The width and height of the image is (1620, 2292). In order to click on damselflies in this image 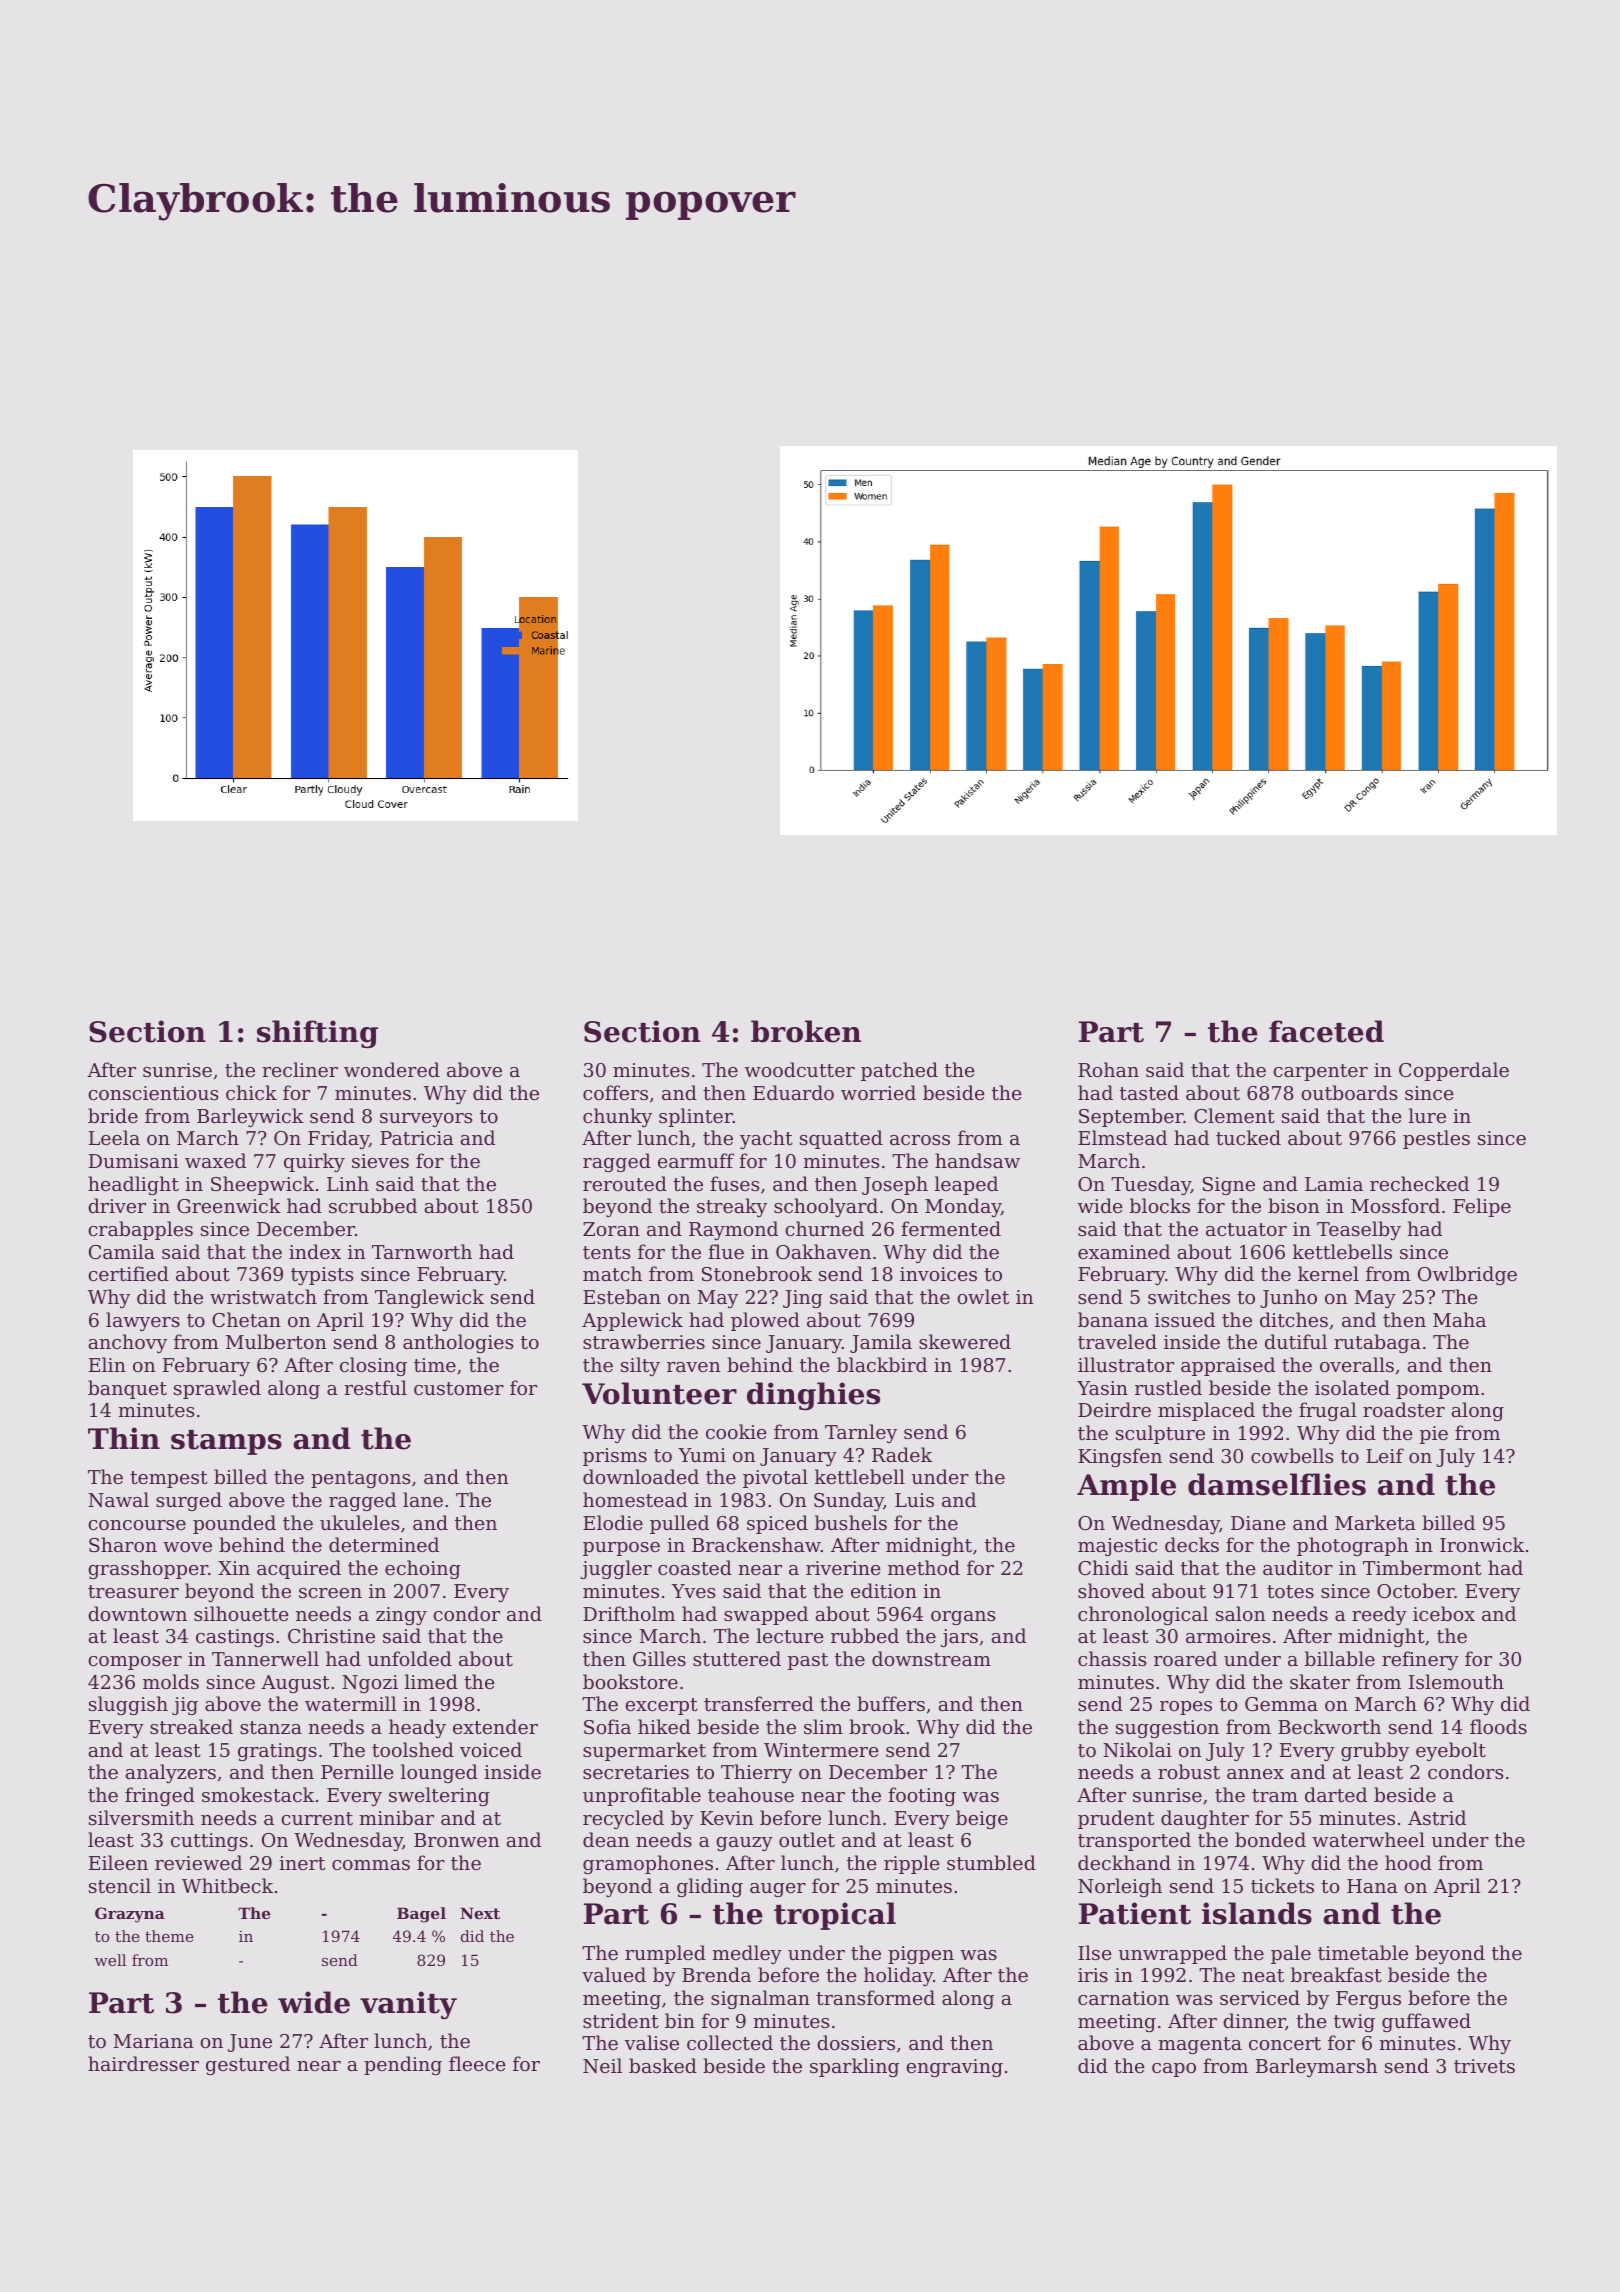, I will do `click(1277, 1484)`.
